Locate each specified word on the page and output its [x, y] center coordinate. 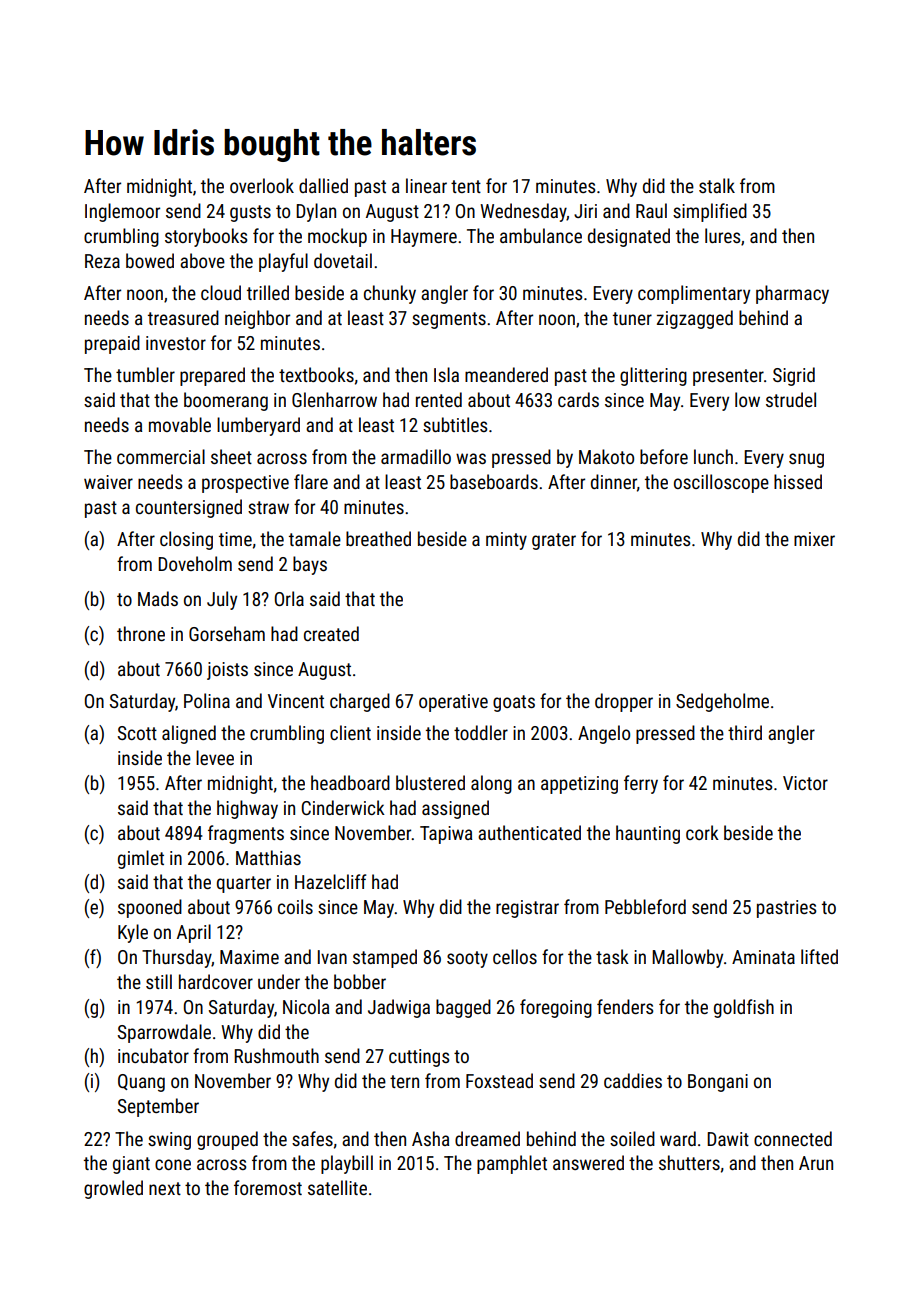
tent [466, 186]
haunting [648, 834]
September [158, 1107]
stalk [717, 185]
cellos [515, 956]
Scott [137, 733]
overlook [262, 185]
